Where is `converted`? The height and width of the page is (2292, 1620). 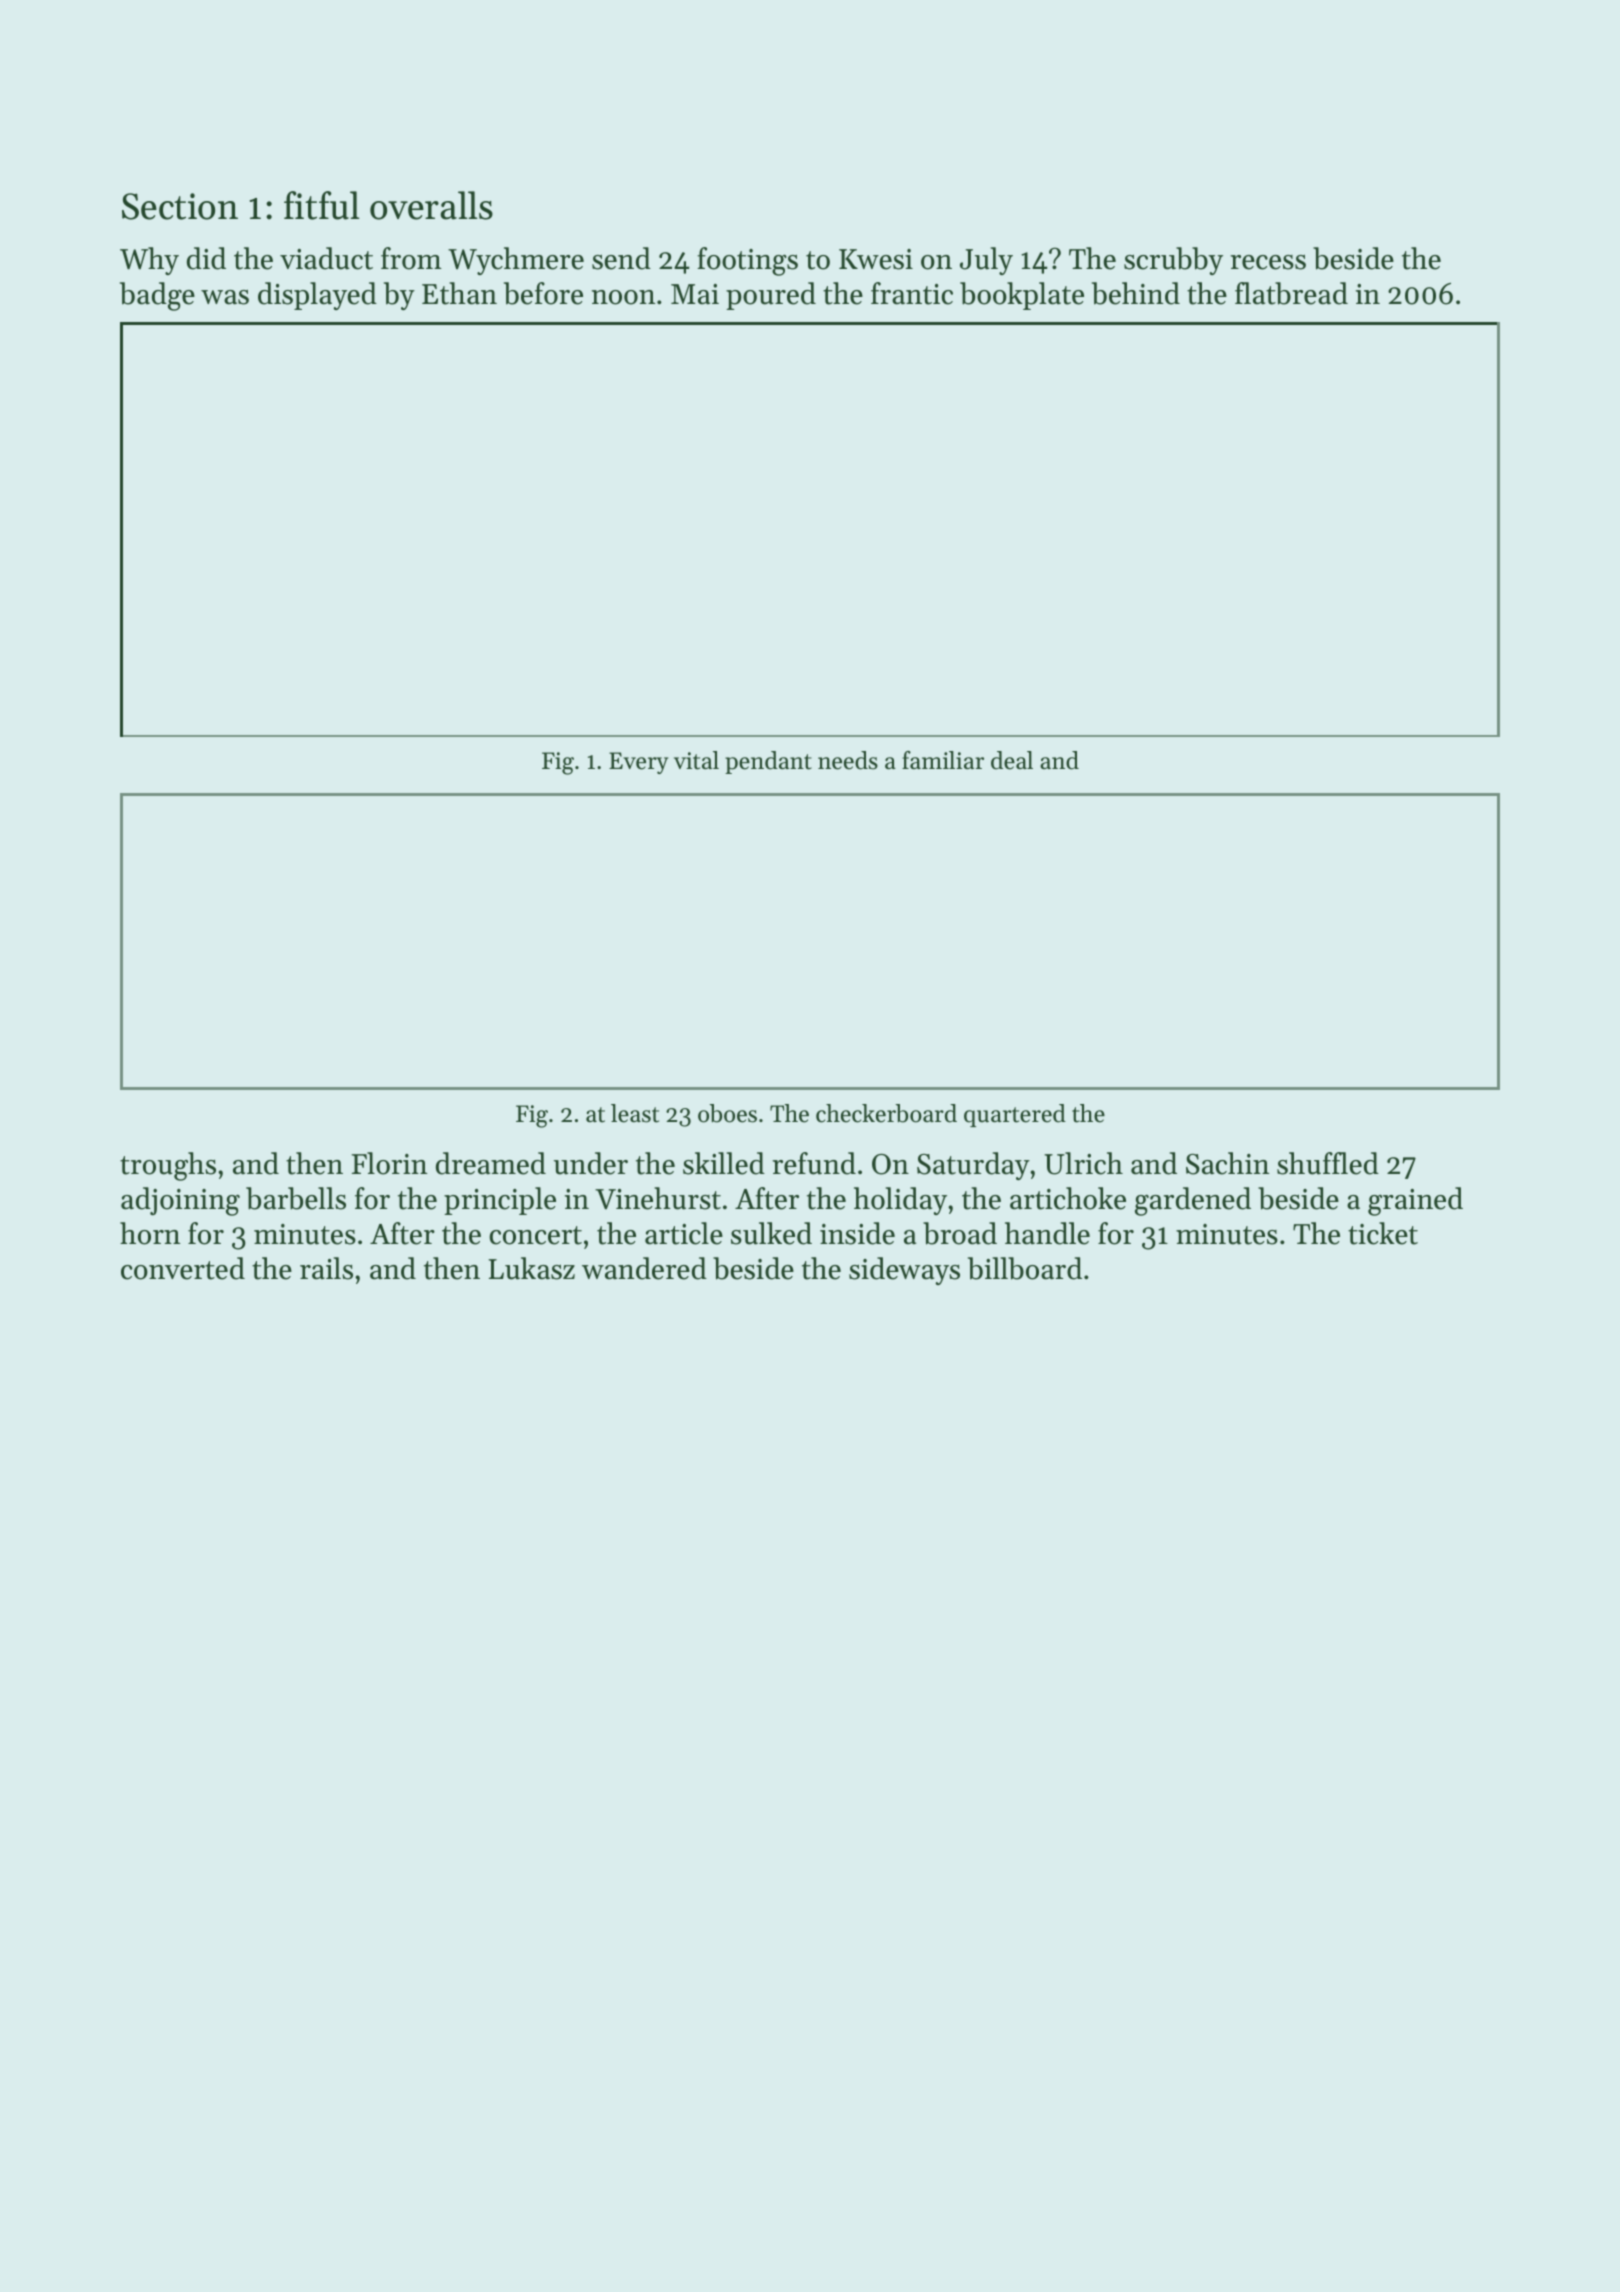
converted is located at coordinates (183, 1268).
